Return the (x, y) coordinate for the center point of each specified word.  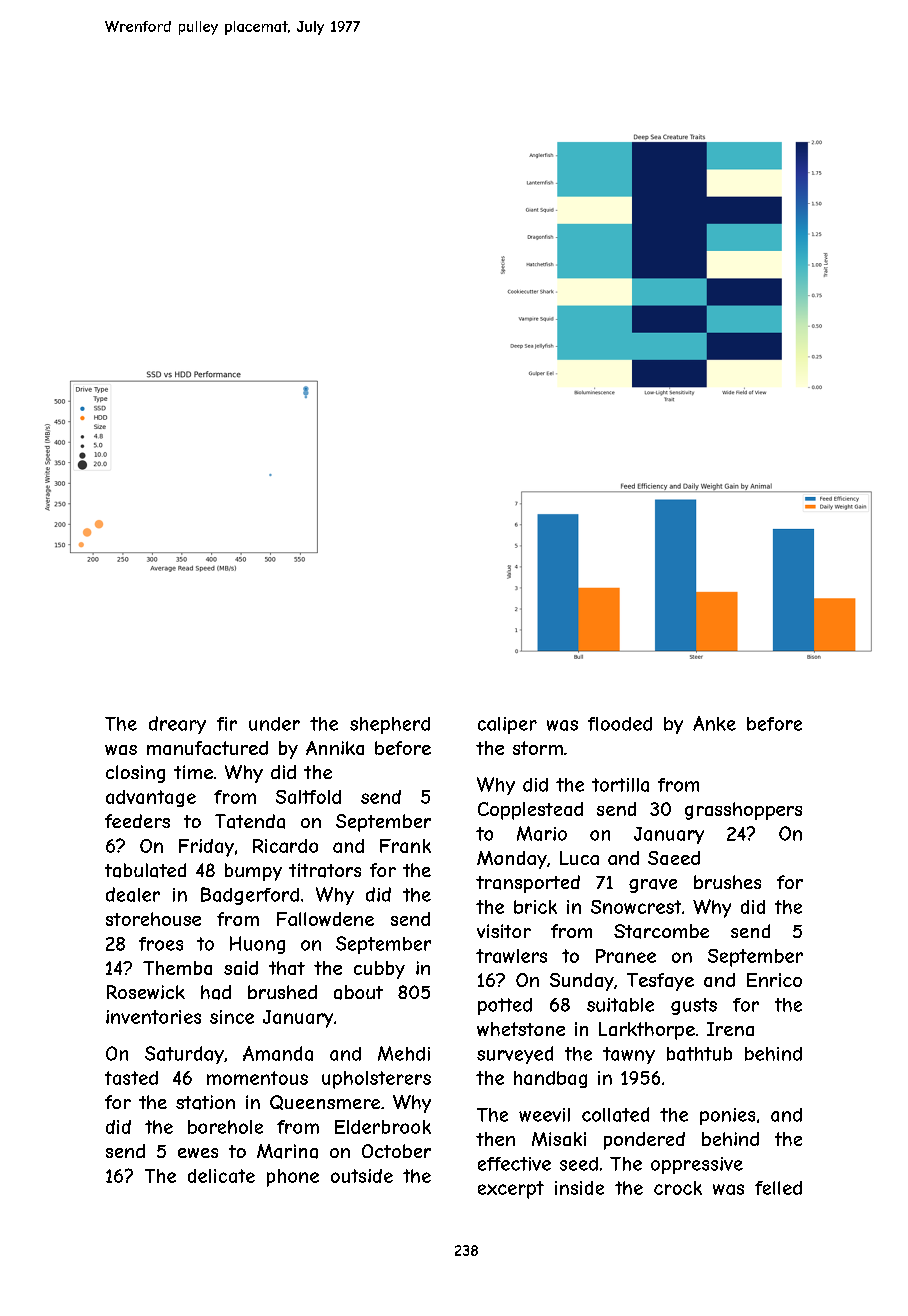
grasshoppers (743, 811)
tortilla (620, 785)
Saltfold (308, 797)
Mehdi (404, 1053)
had (216, 992)
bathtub (699, 1054)
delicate (221, 1176)
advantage (151, 798)
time (193, 772)
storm (538, 748)
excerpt (511, 1190)
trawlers (511, 956)
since (232, 1017)
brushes (727, 882)
